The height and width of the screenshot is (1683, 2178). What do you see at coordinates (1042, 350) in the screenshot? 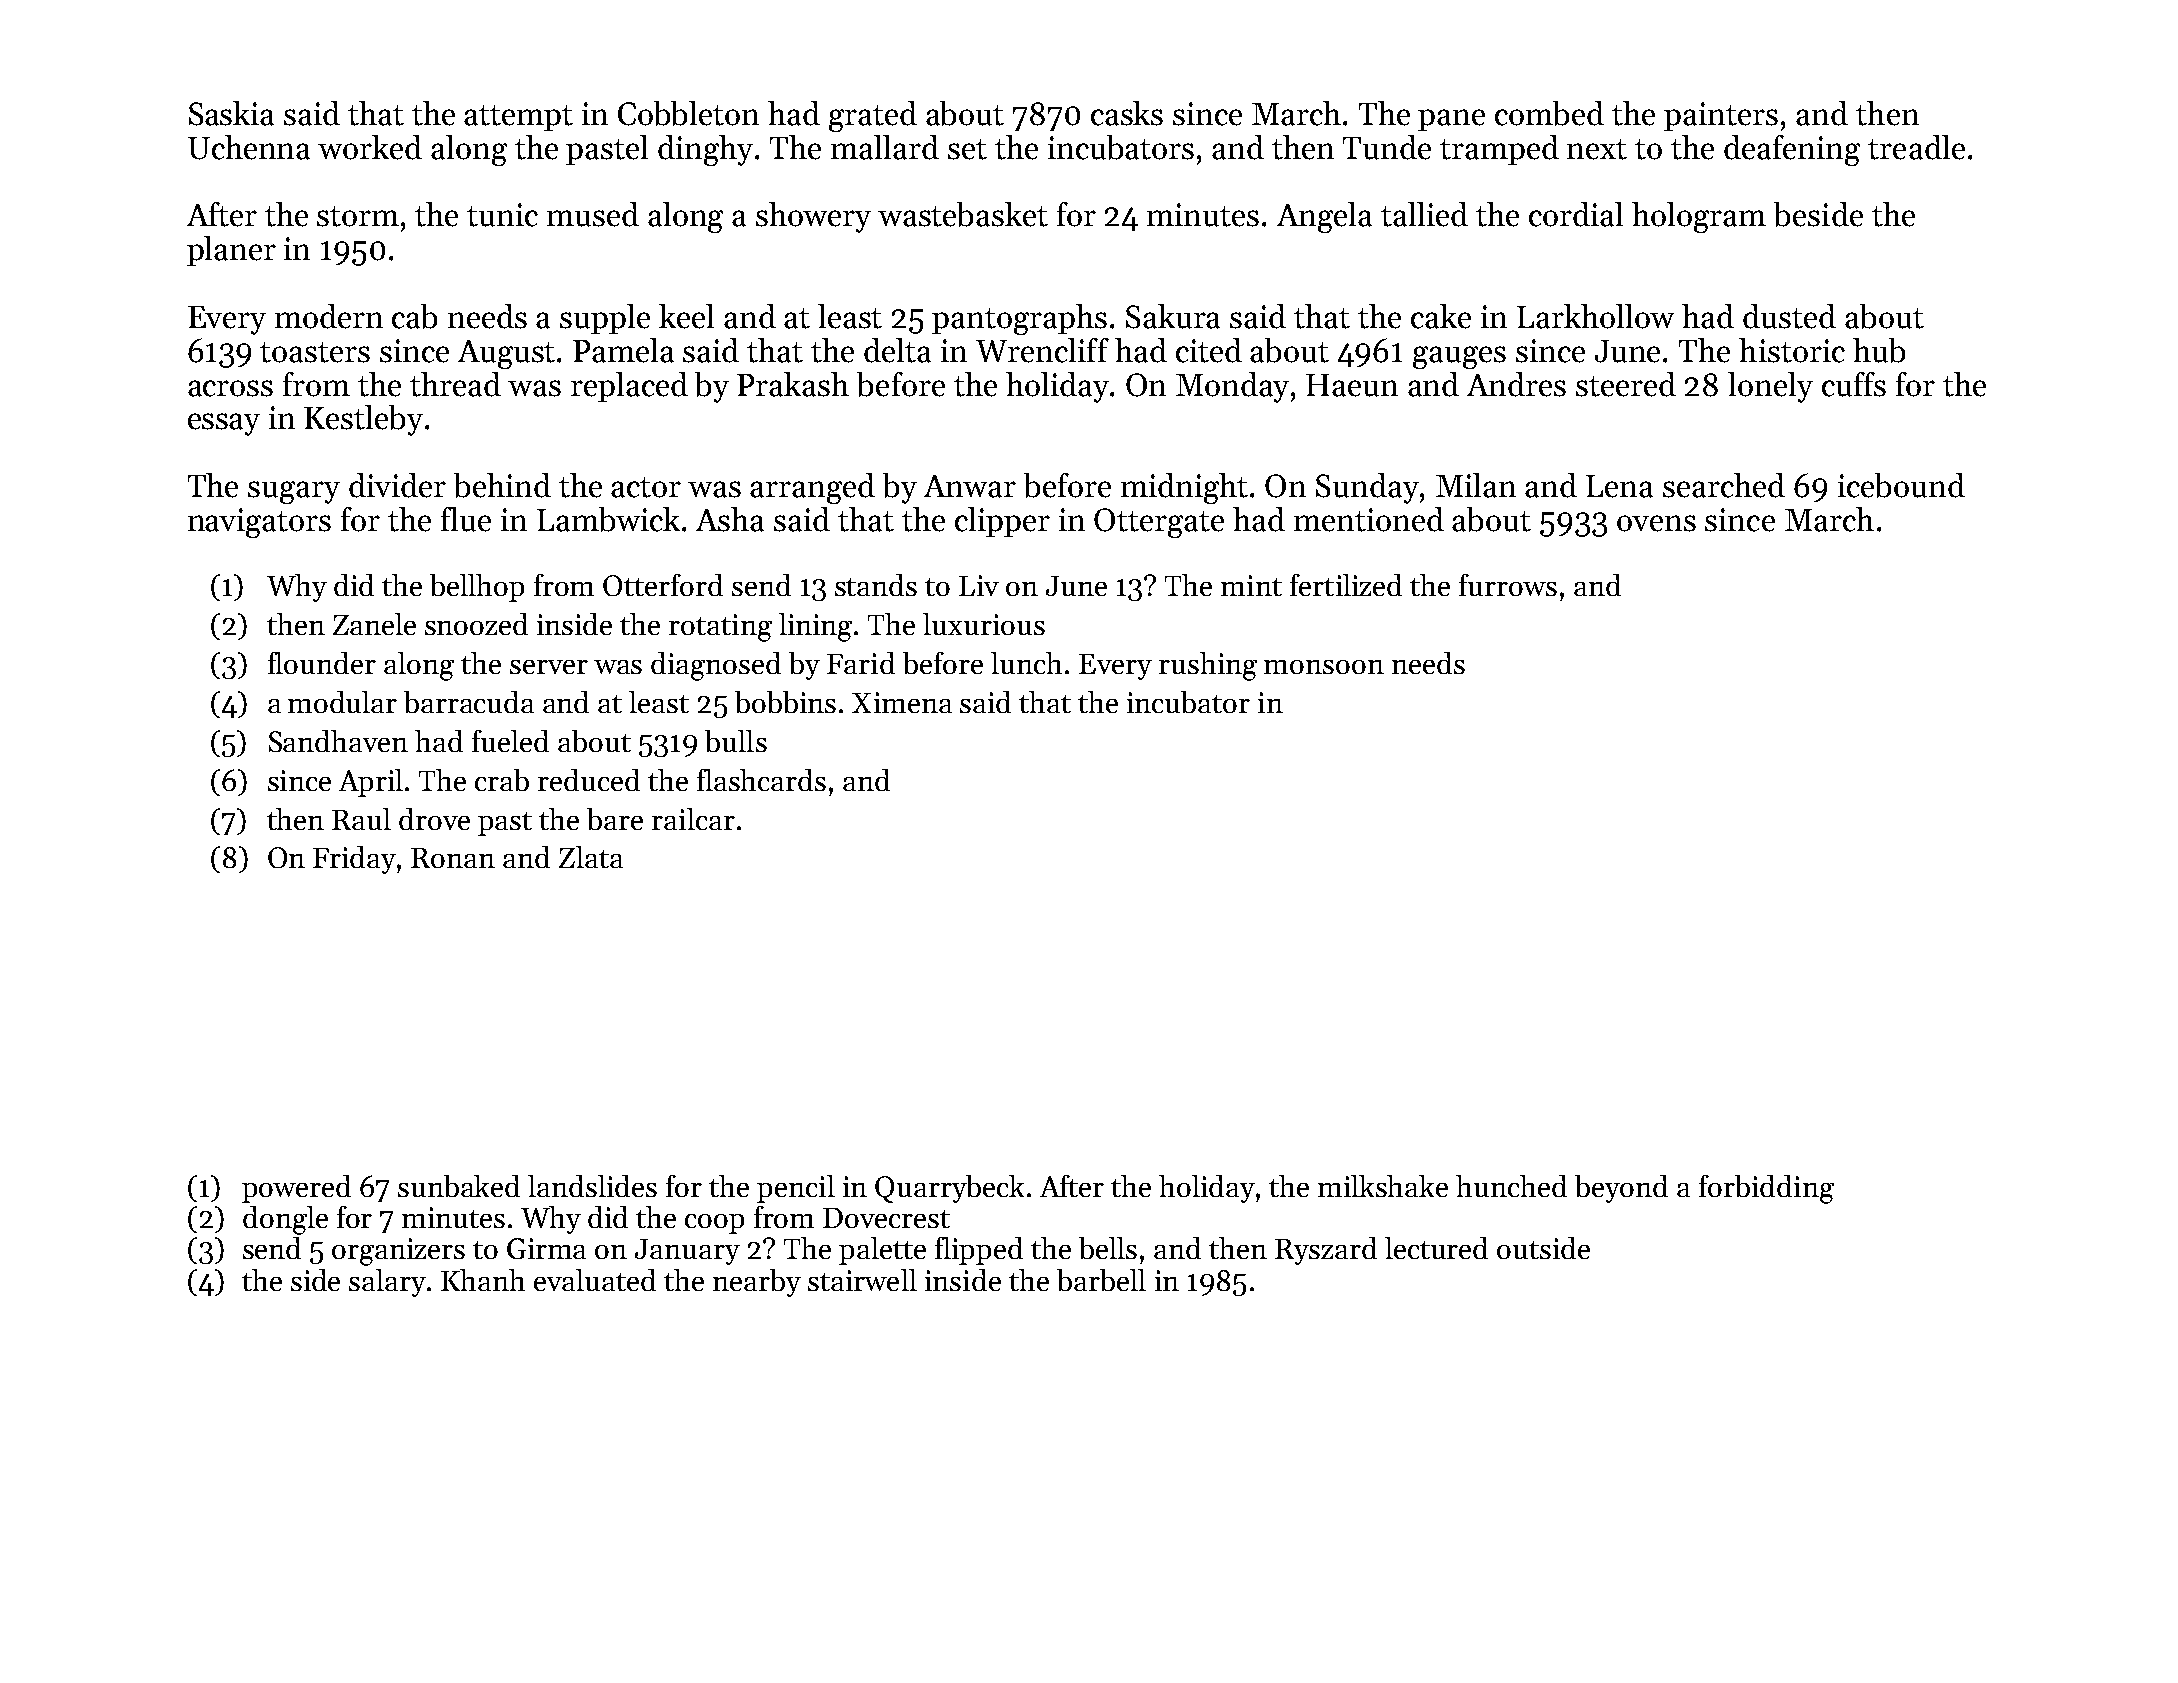
I see `Wrencliff` at bounding box center [1042, 350].
